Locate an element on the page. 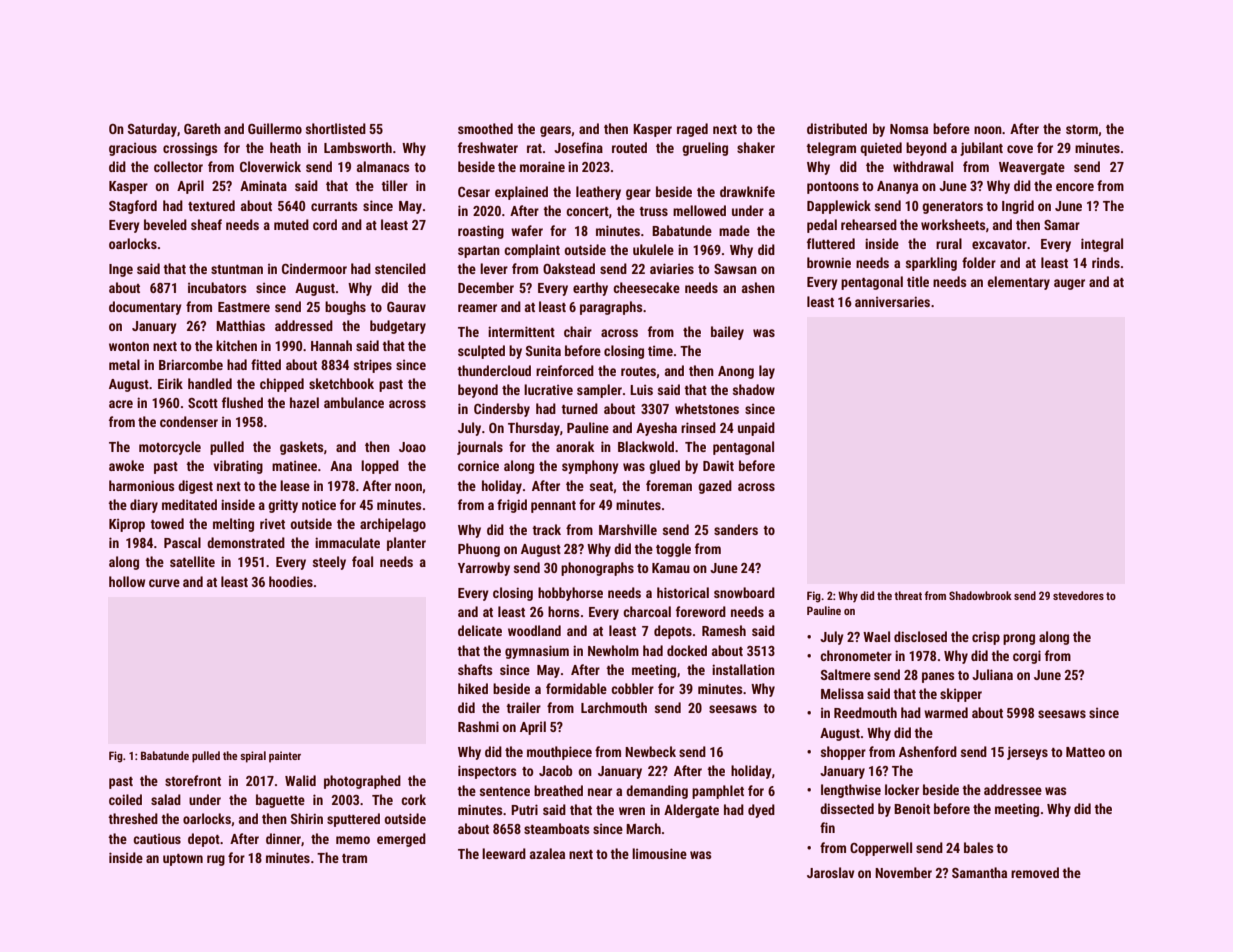 The height and width of the document is (952, 1233). leeward is located at coordinates (504, 853).
